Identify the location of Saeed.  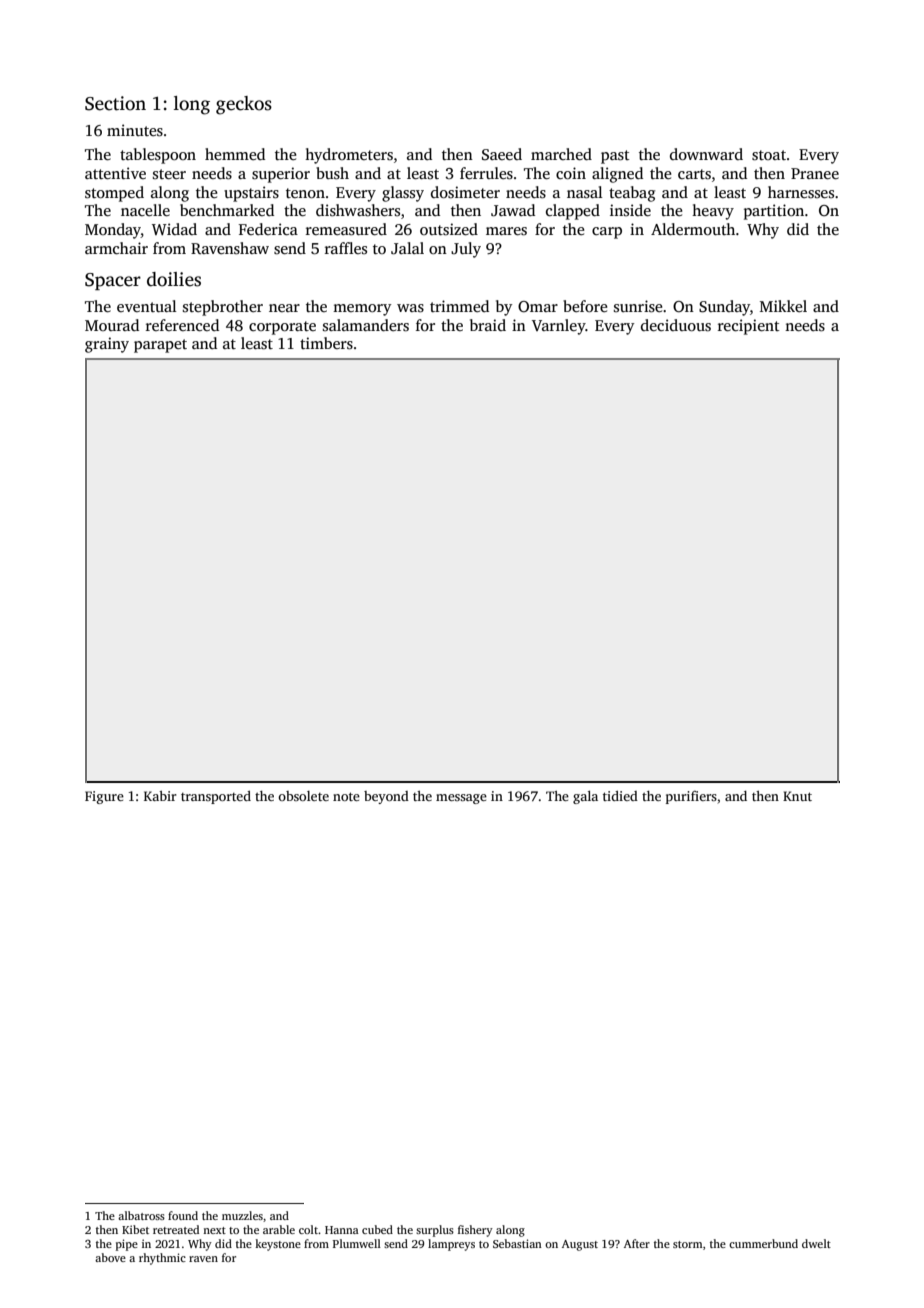
(502, 154).
